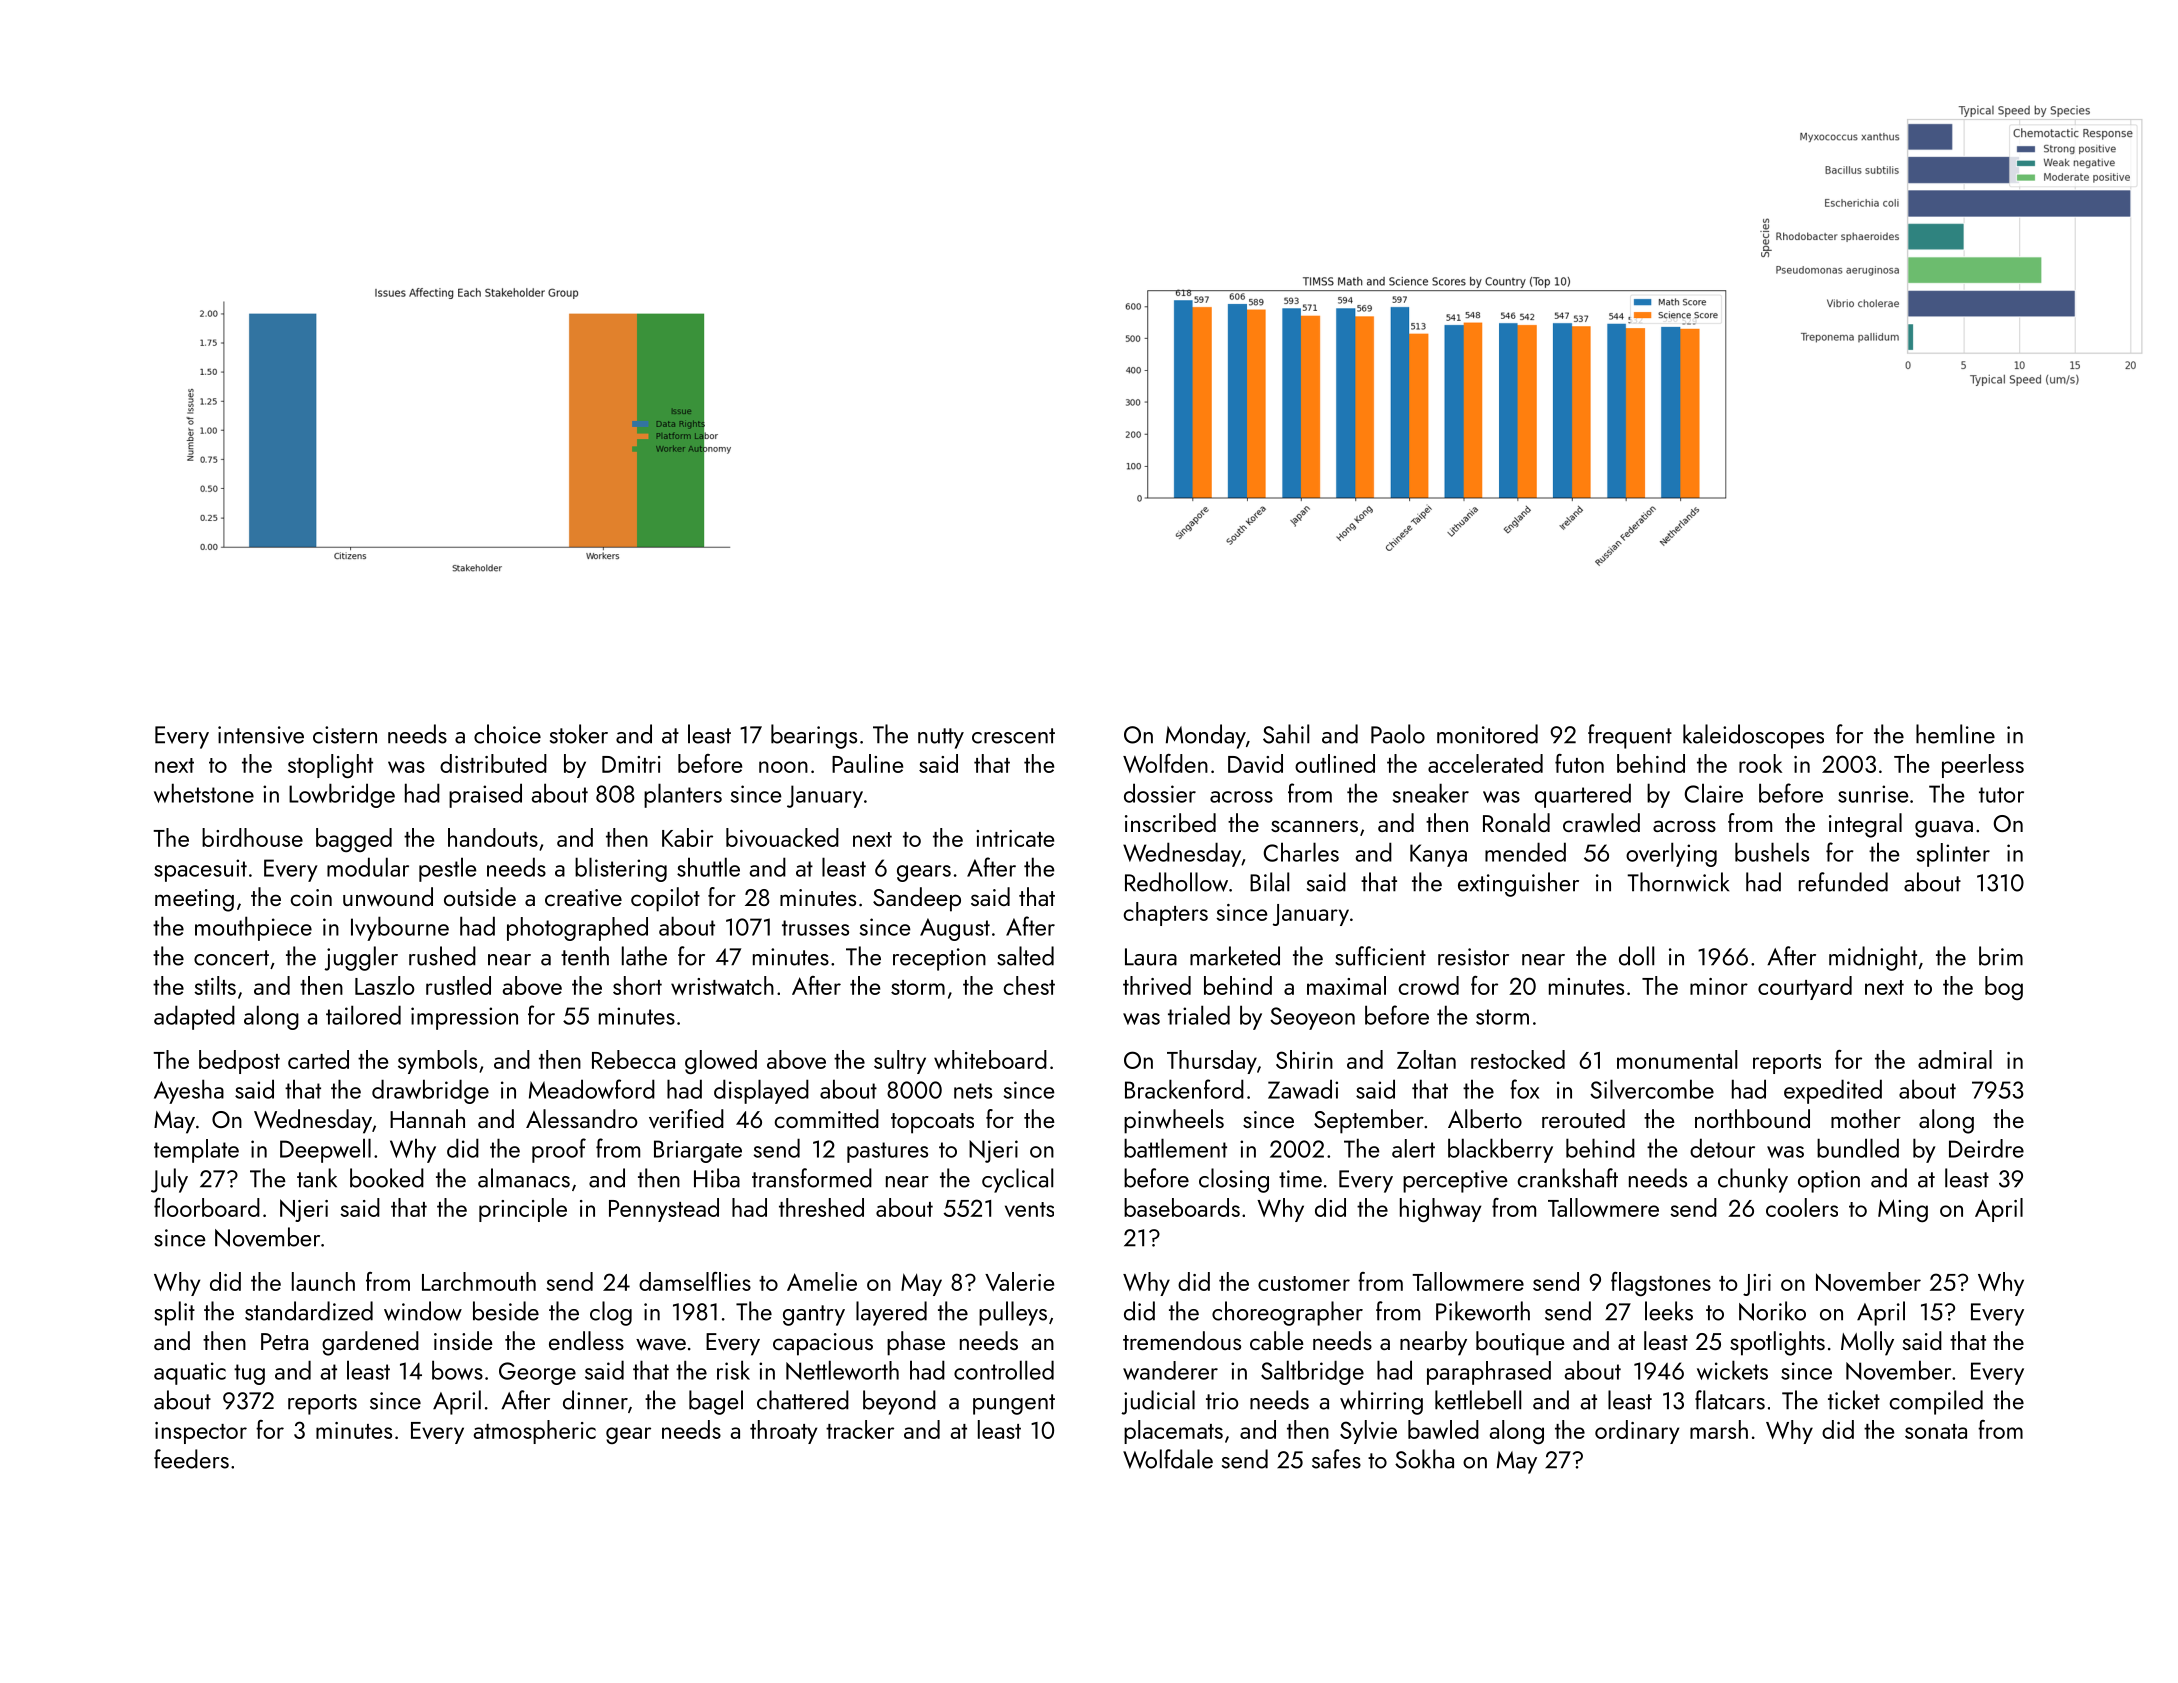  I want to click on intensive, so click(261, 735).
